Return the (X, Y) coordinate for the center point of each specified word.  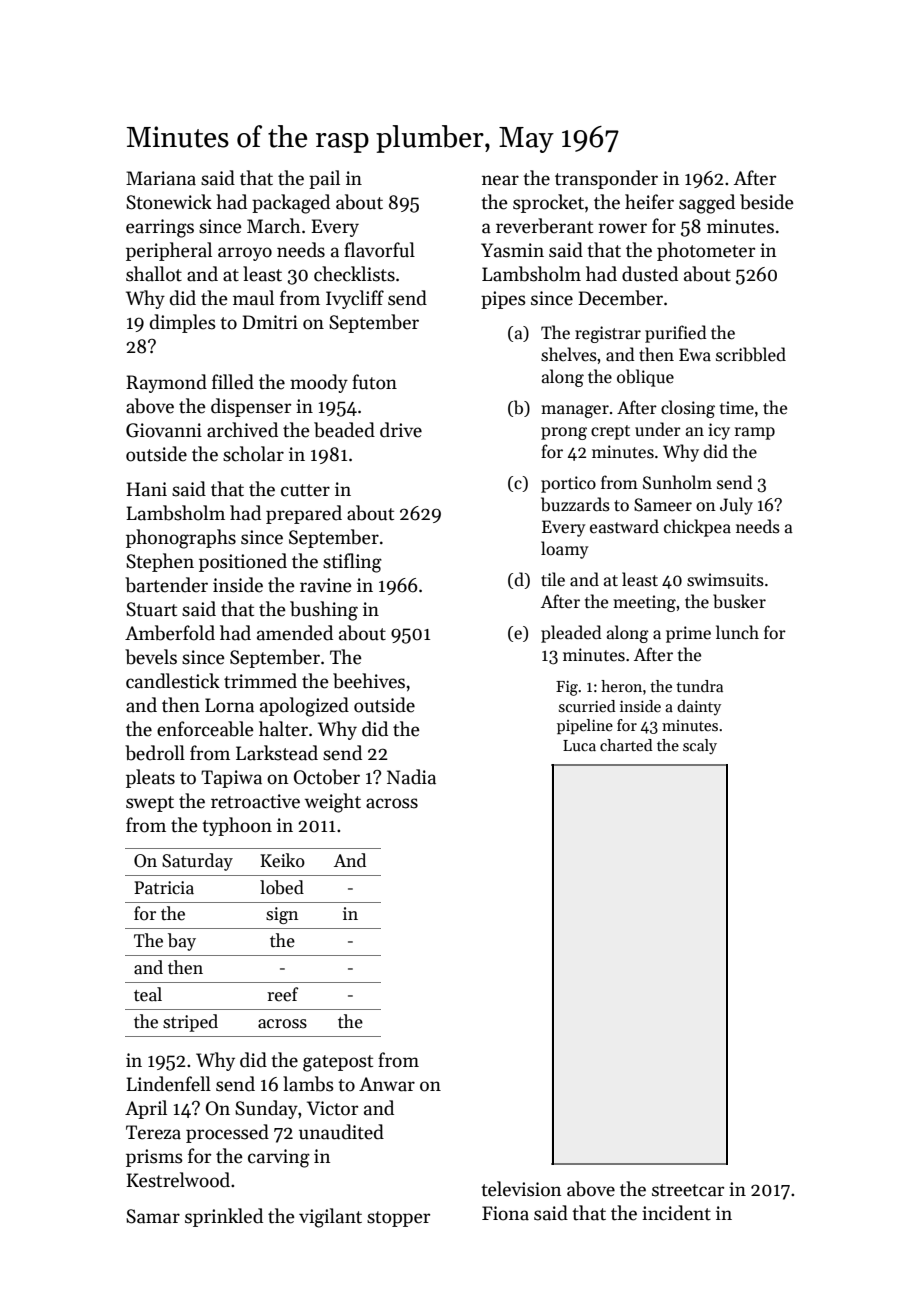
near (500, 180)
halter (283, 729)
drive (401, 430)
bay (182, 942)
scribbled (751, 354)
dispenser (251, 407)
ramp (755, 433)
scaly (700, 747)
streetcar (688, 1190)
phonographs (181, 539)
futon (374, 382)
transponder (606, 179)
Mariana (161, 178)
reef (282, 994)
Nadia (411, 777)
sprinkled (224, 1217)
